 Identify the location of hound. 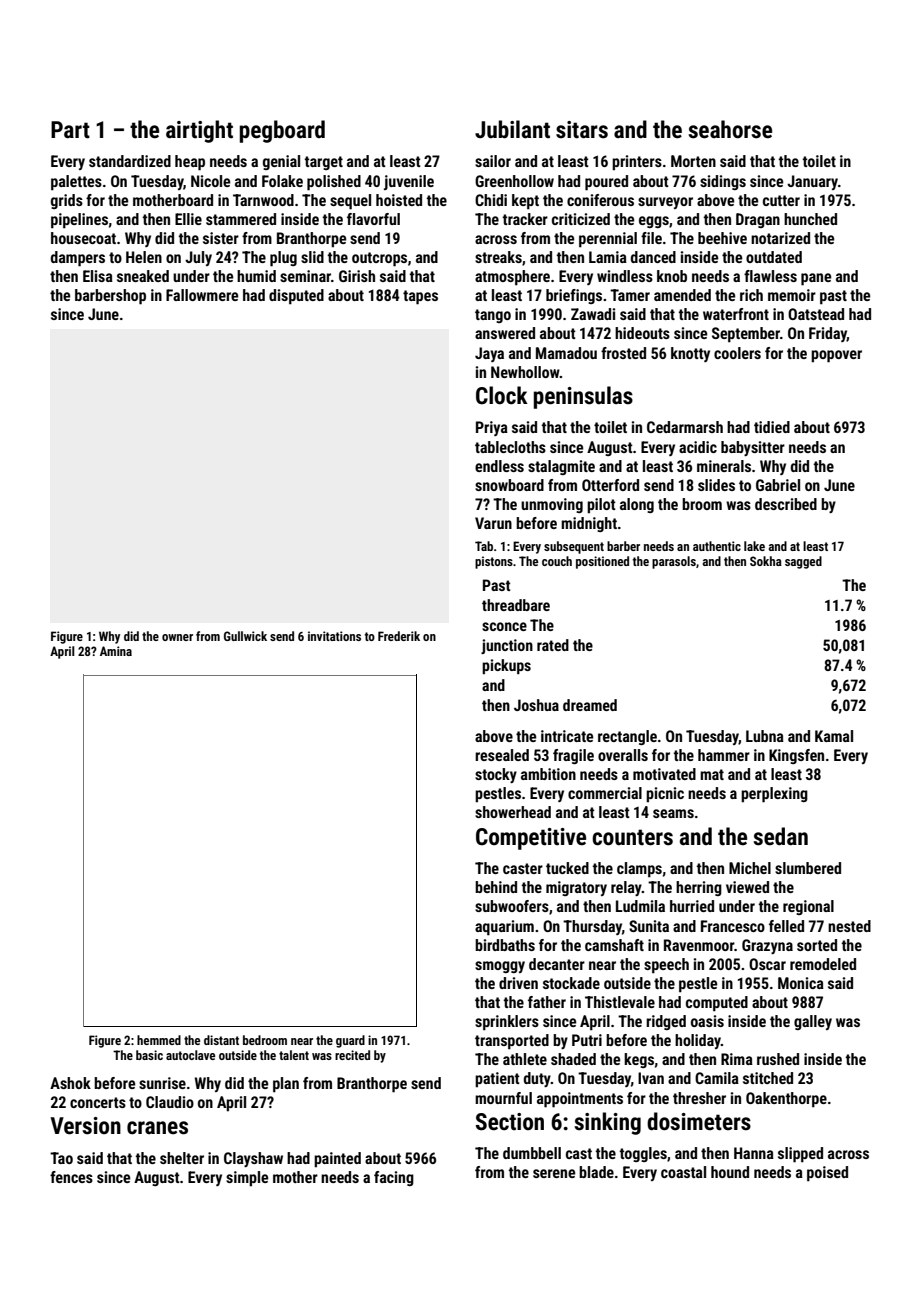
(730, 1172).
